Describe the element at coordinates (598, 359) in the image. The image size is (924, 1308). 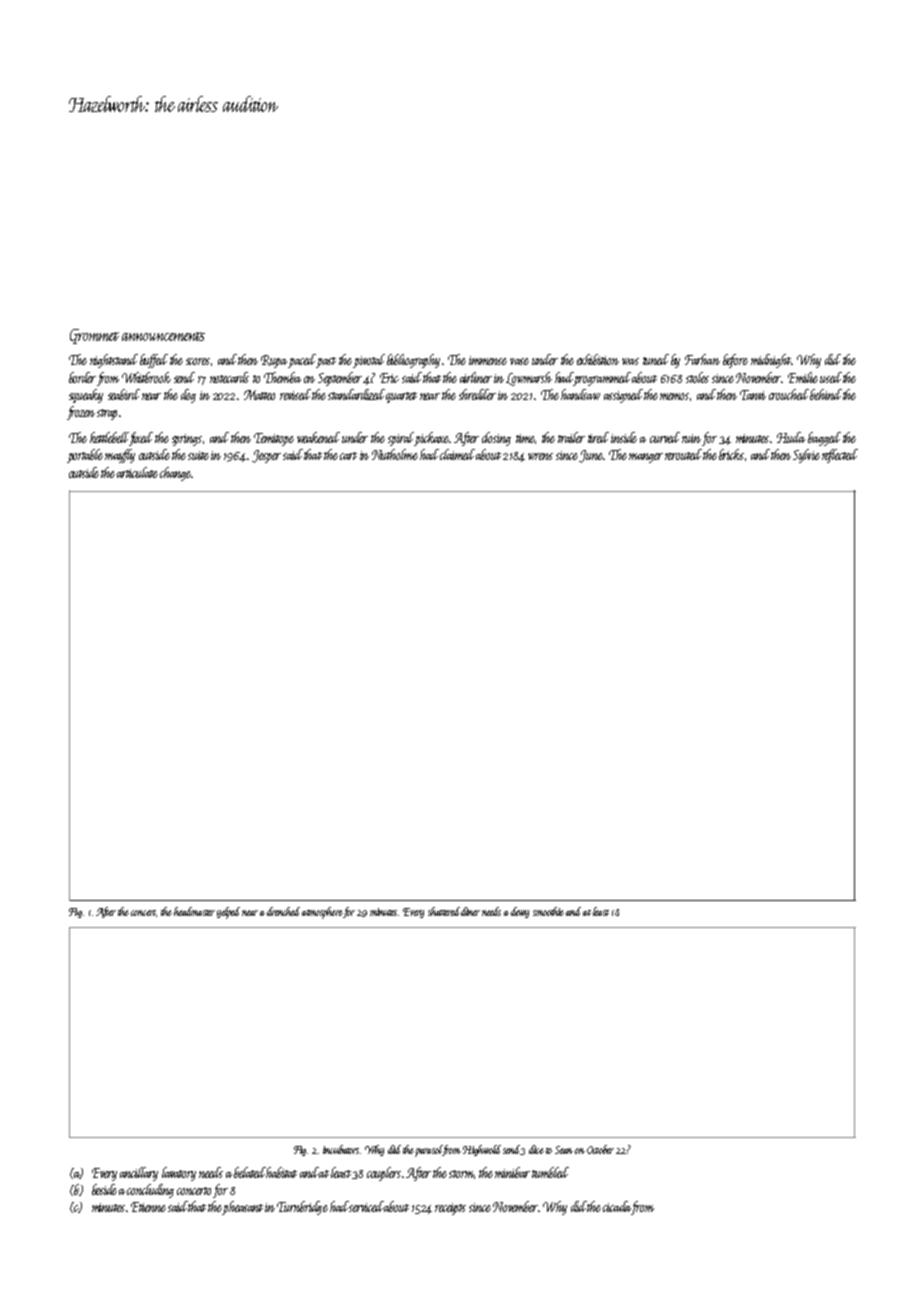
I see `exhibition` at that location.
